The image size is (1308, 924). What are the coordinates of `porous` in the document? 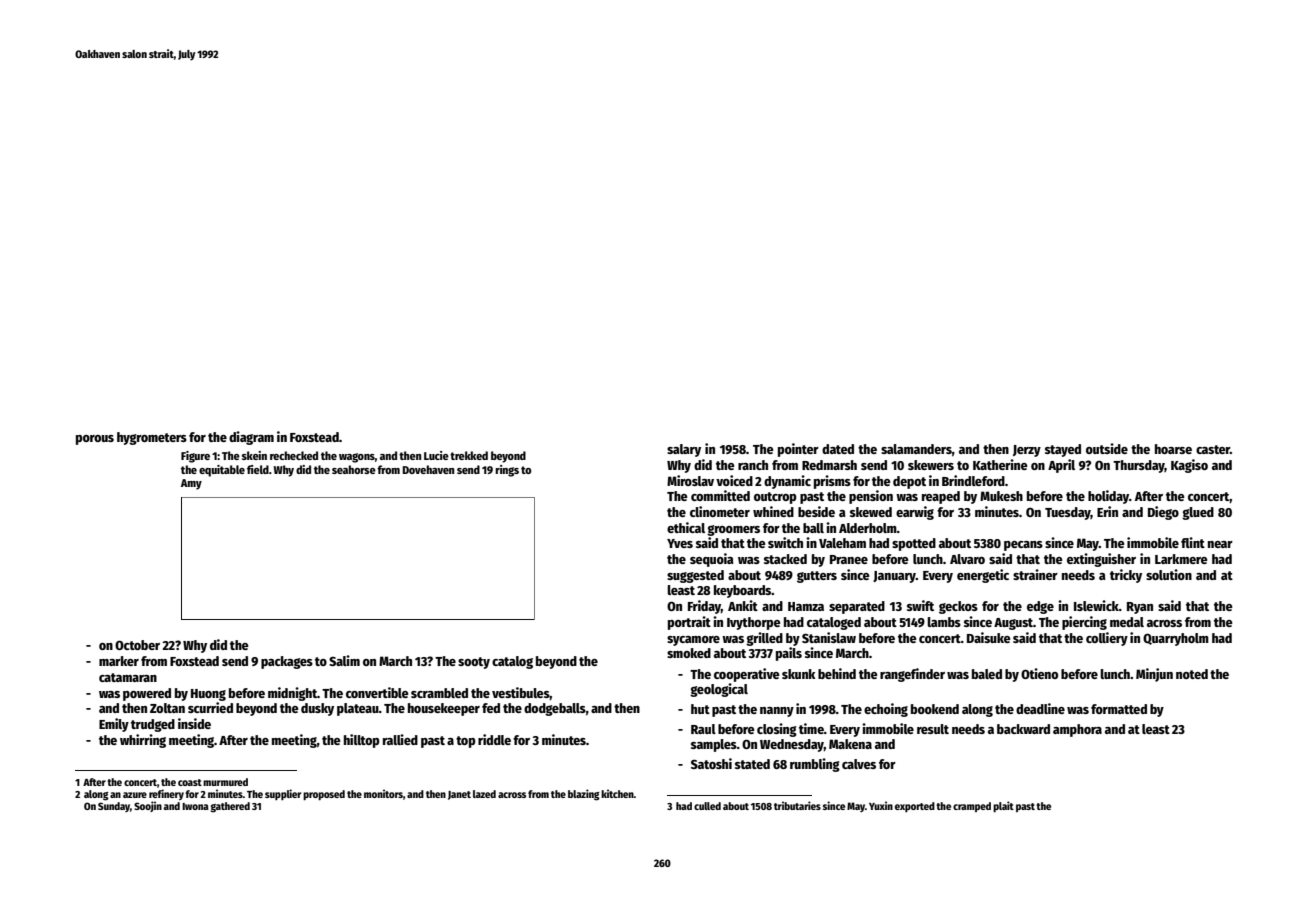 It's located at (95, 440).
